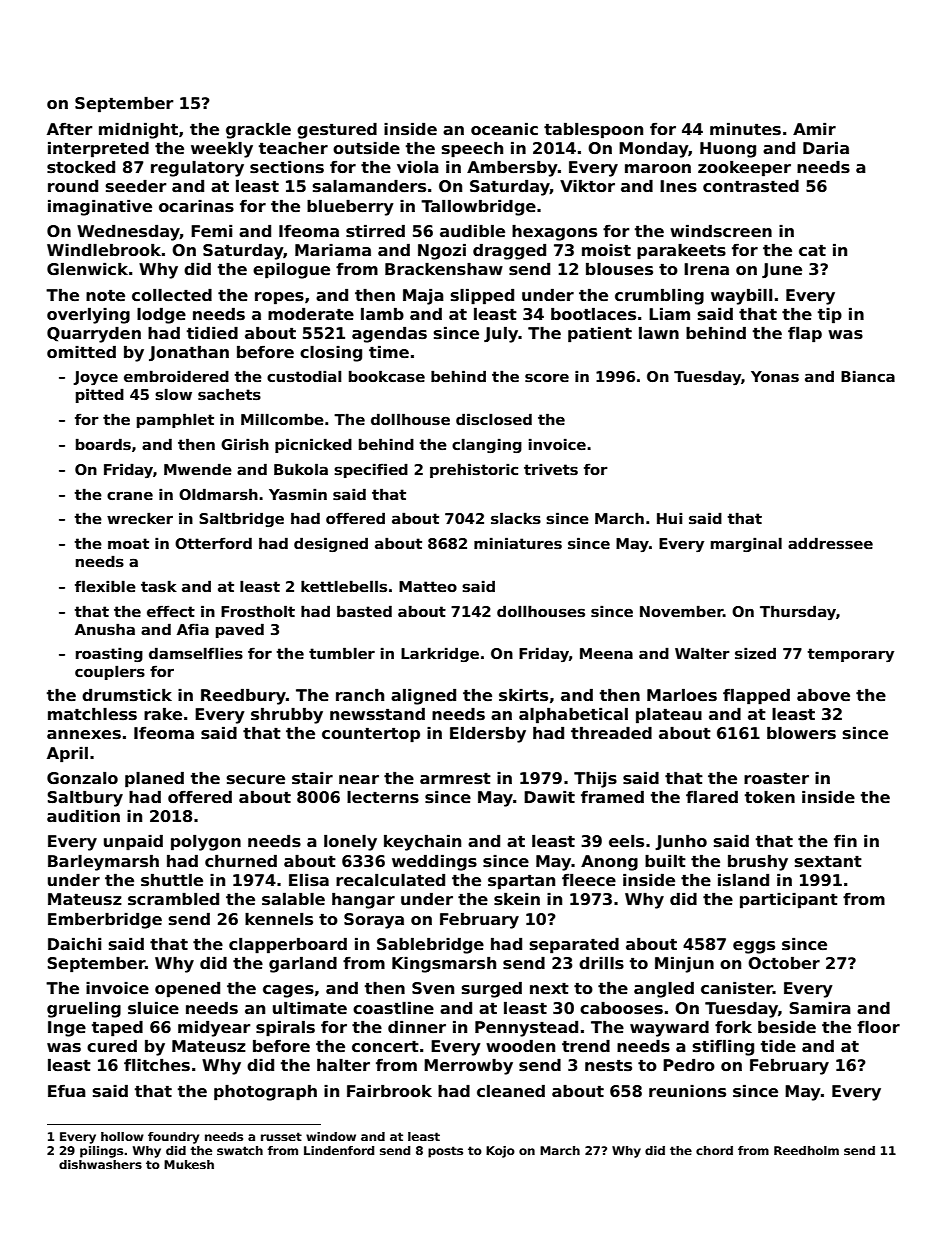 The width and height of the screenshot is (952, 1233). Describe the element at coordinates (745, 129) in the screenshot. I see `minutes` at that location.
